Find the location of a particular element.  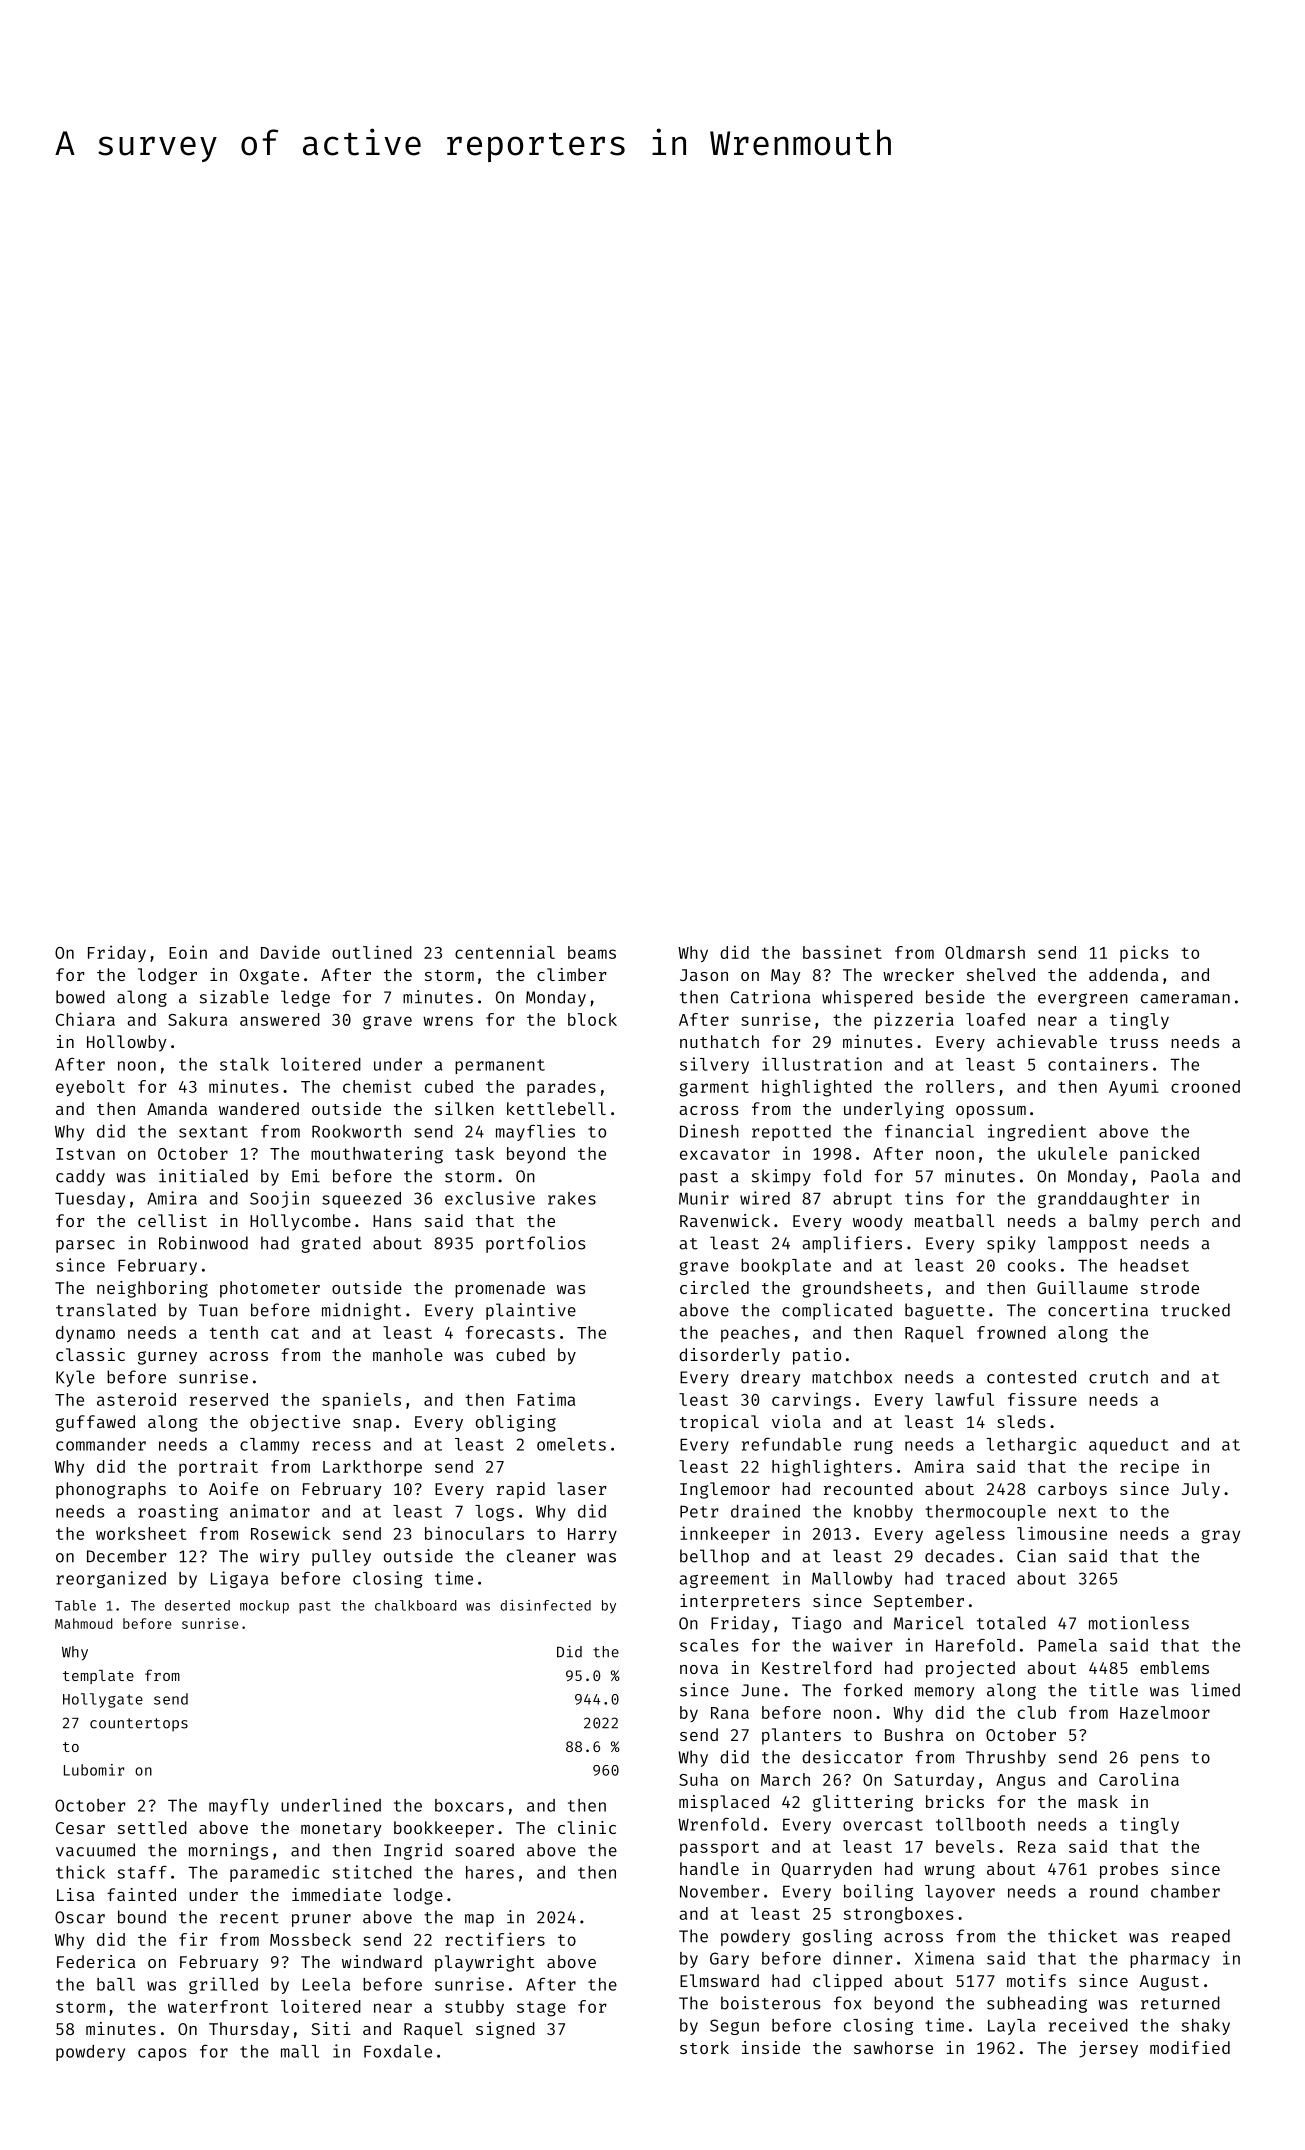

Ximena is located at coordinates (944, 1958).
